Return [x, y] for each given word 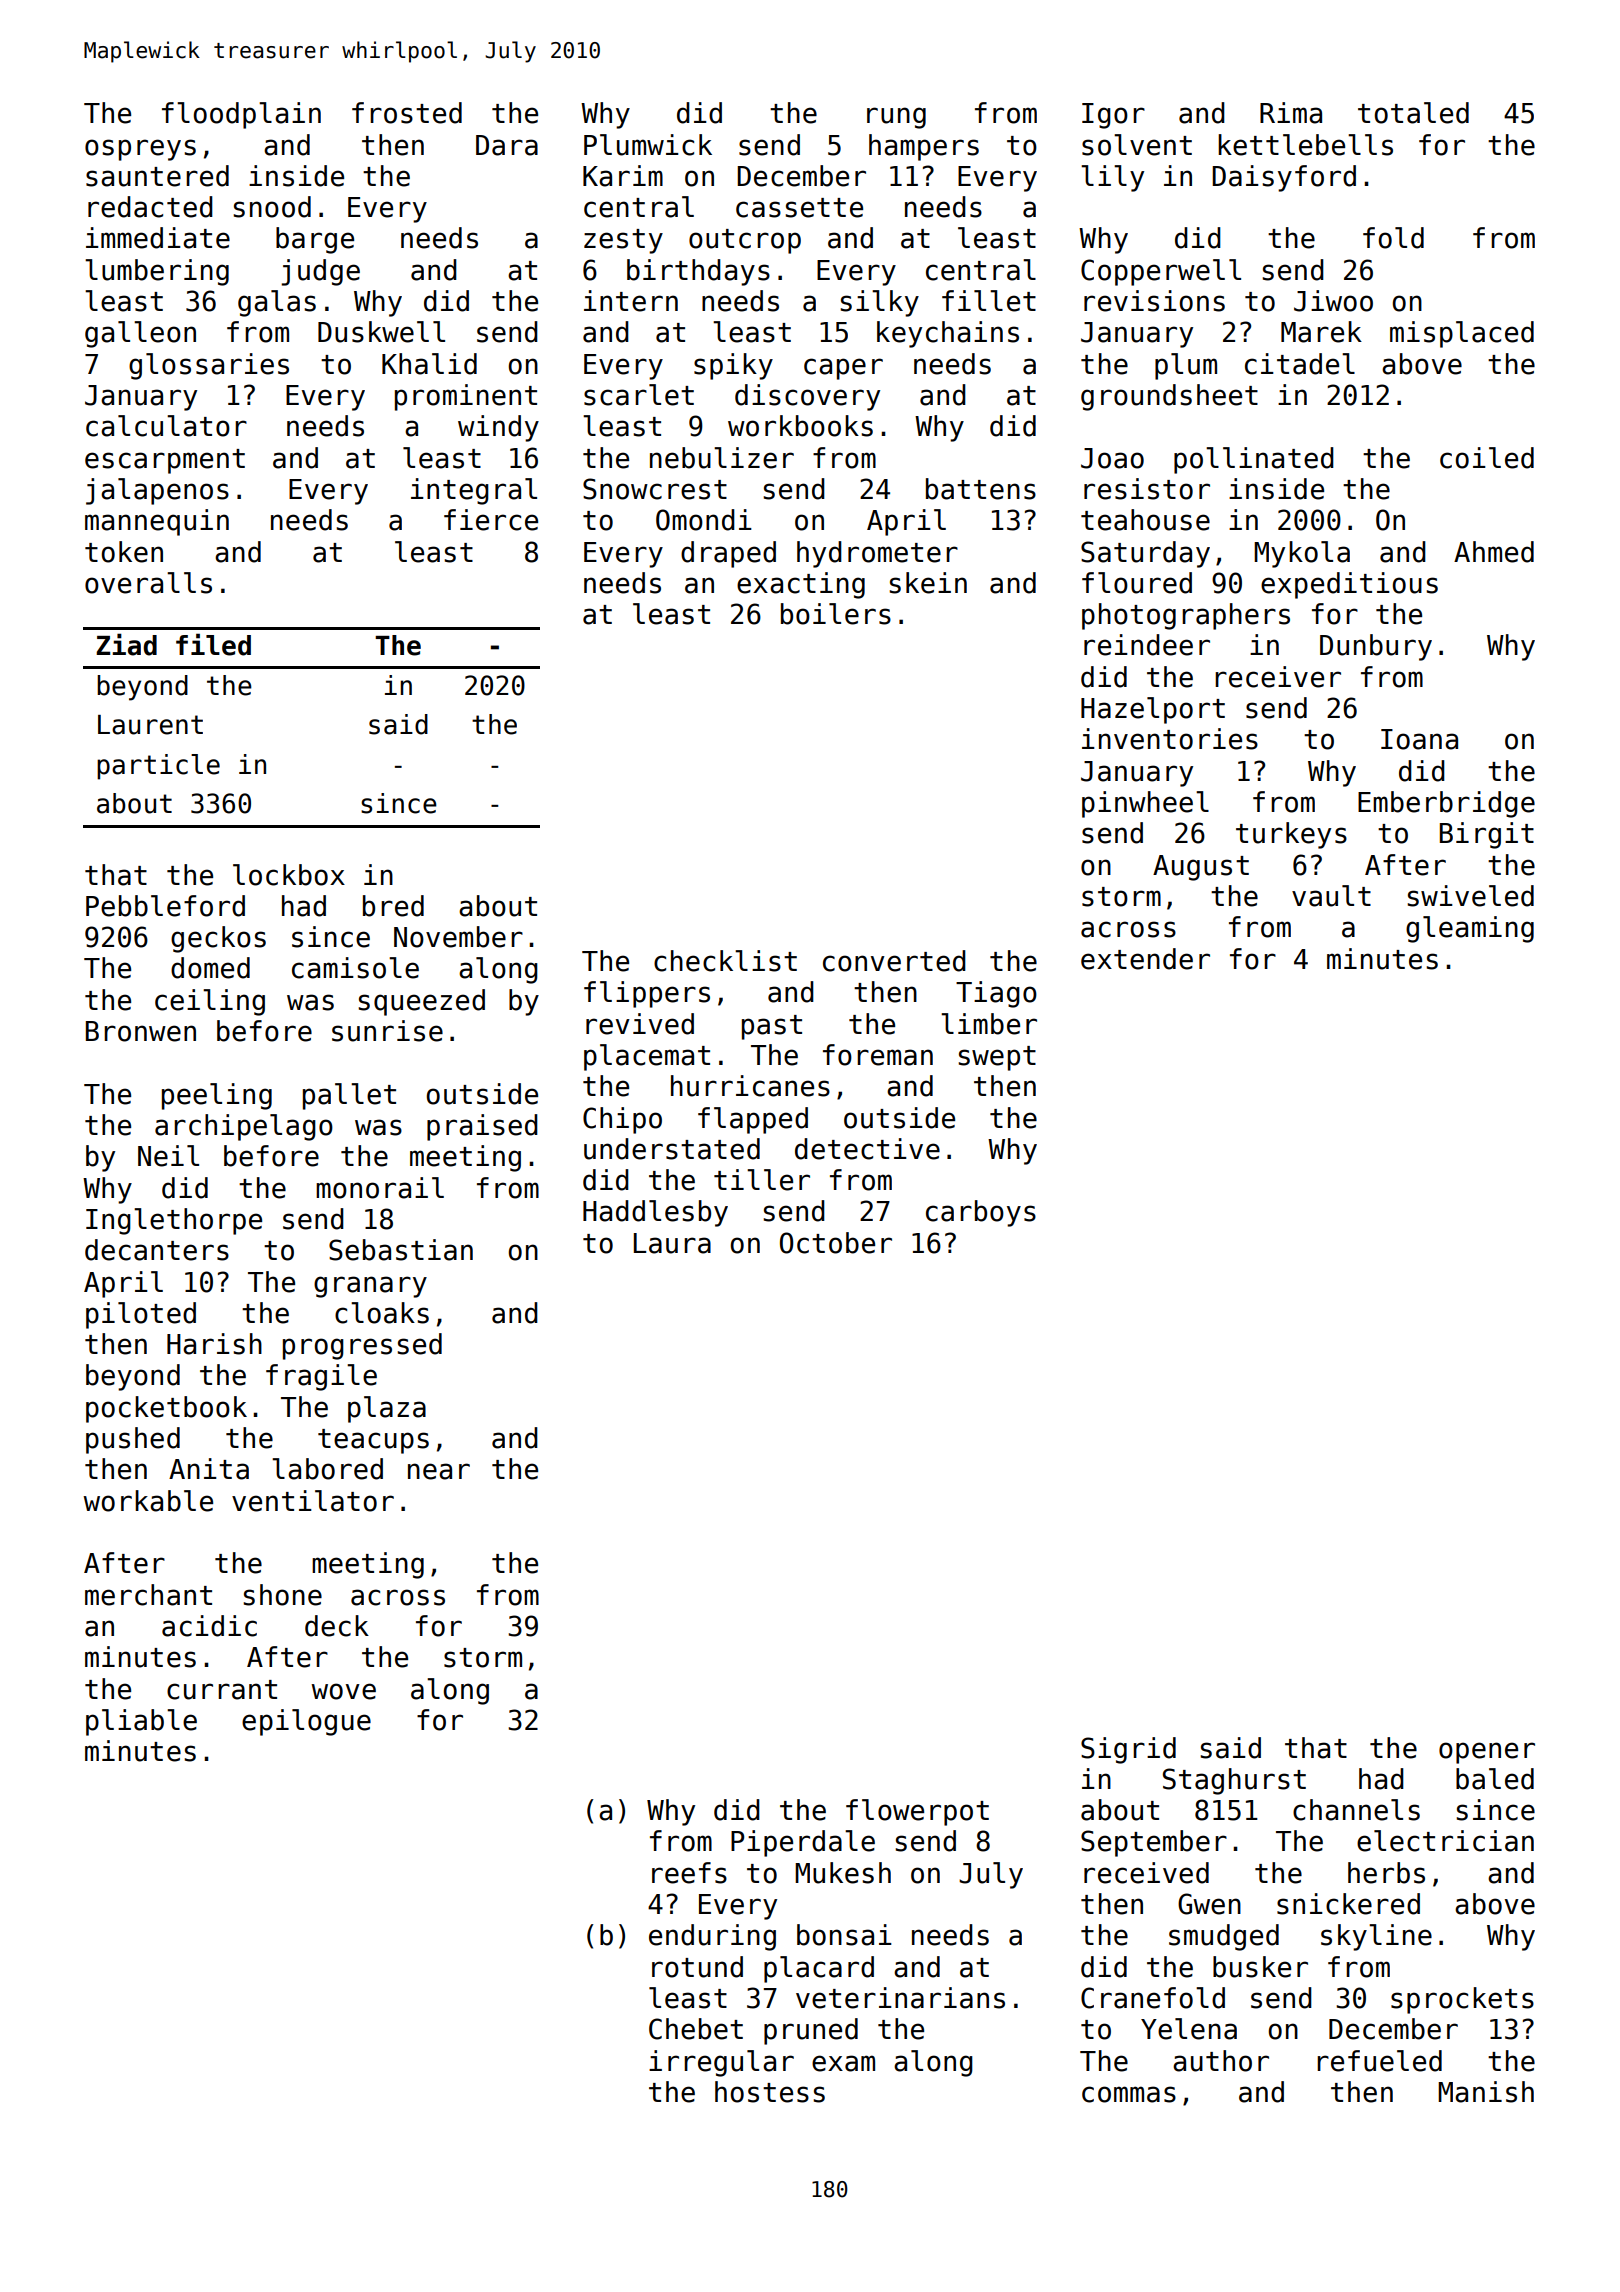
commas [1129, 2094]
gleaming [1470, 929]
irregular [721, 2063]
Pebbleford [165, 906]
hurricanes [750, 1086]
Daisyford [1284, 178]
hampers [924, 147]
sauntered [157, 176]
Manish [1486, 2092]
